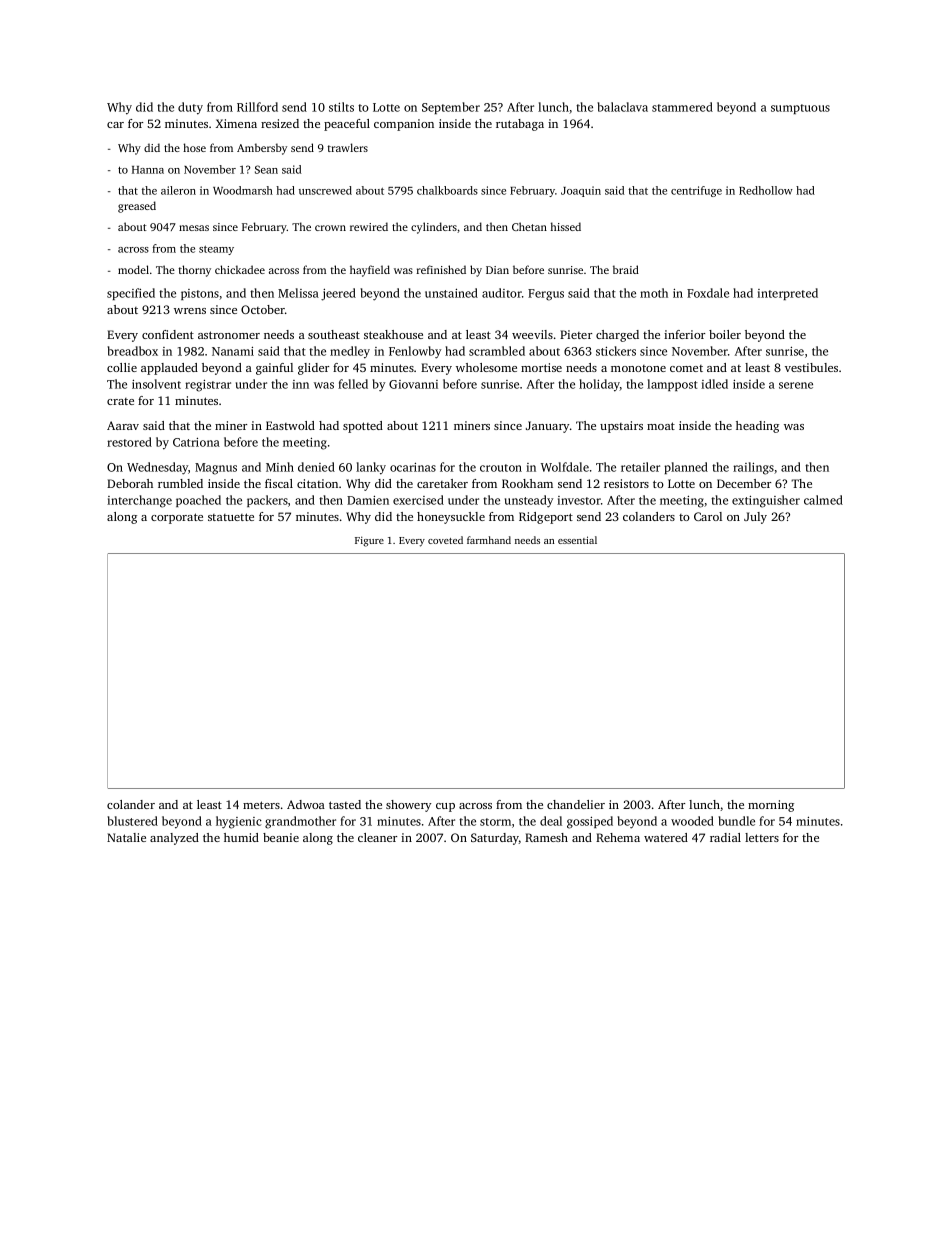 This screenshot has width=952, height=1233. I want to click on lanky, so click(371, 468).
